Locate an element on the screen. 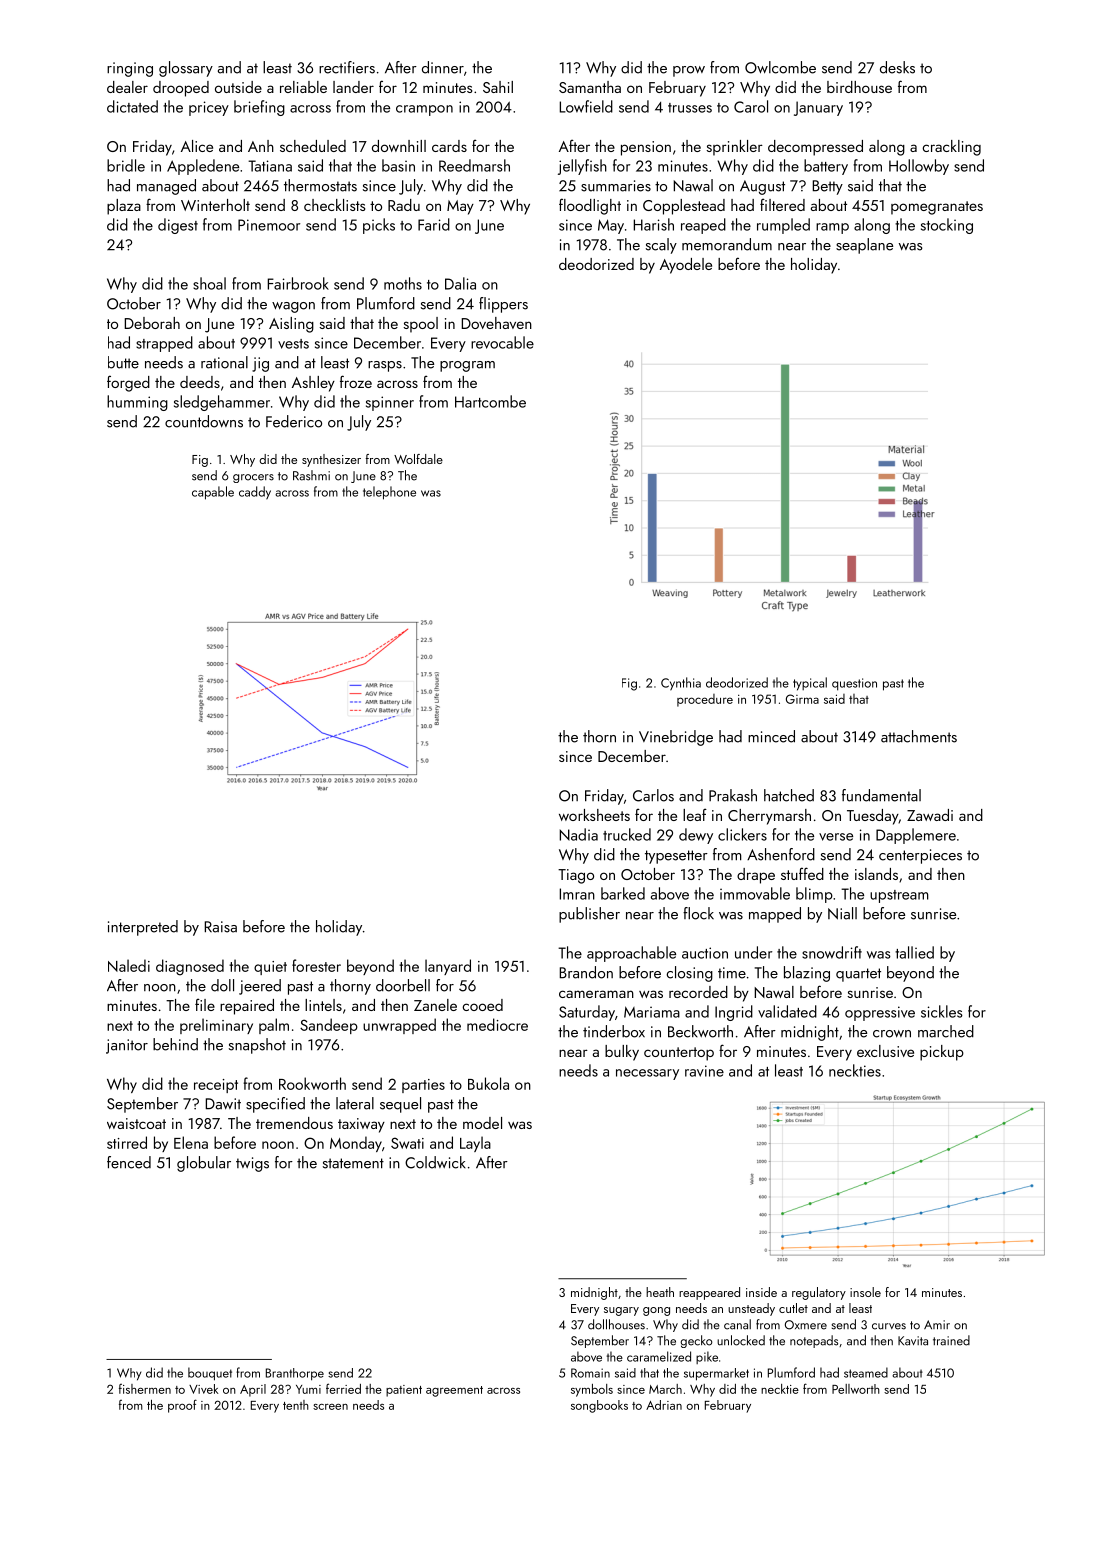 The image size is (1093, 1546). flippers is located at coordinates (503, 305).
